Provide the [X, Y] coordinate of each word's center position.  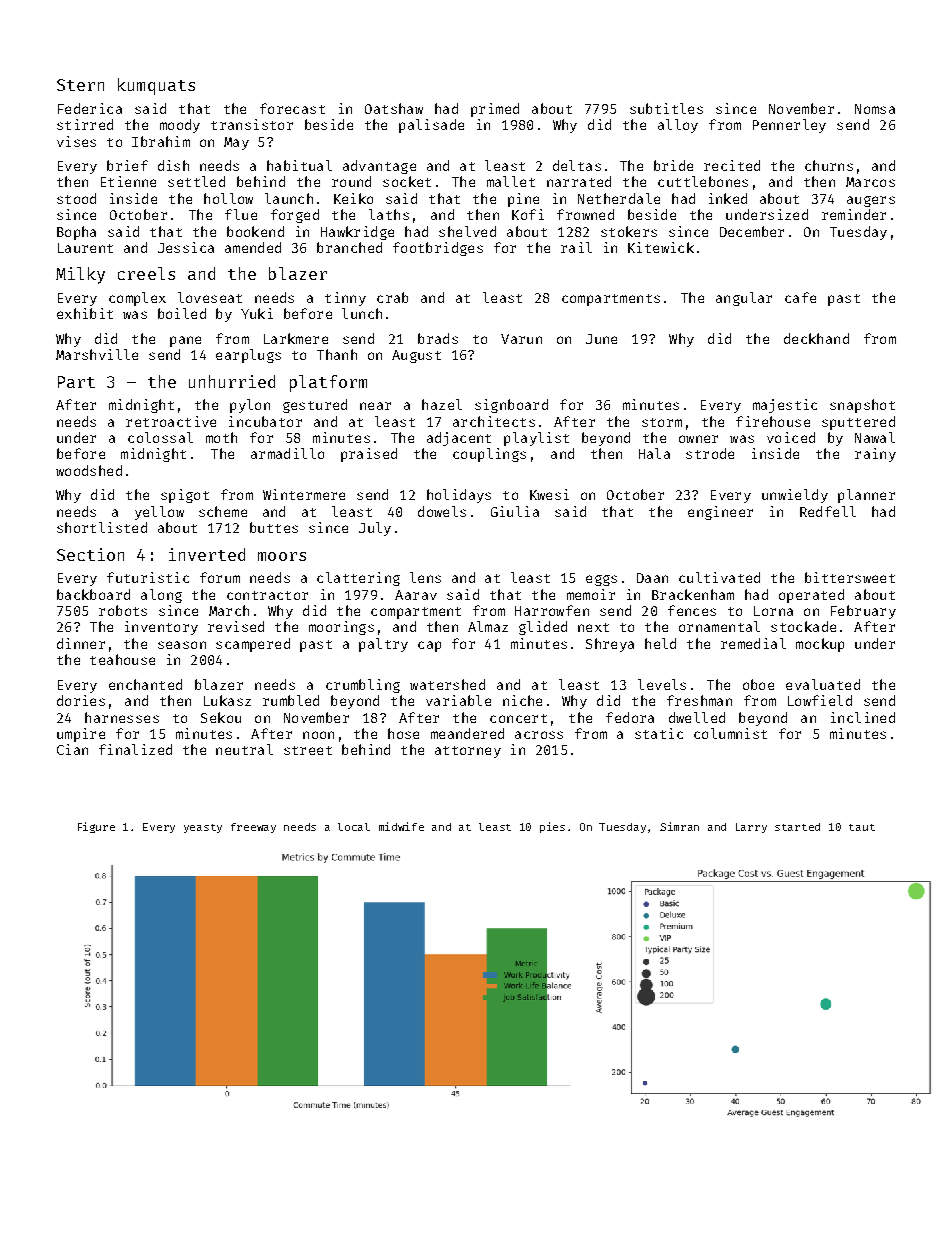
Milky [80, 275]
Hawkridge [357, 233]
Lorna [773, 611]
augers [871, 201]
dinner [81, 643]
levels [662, 684]
